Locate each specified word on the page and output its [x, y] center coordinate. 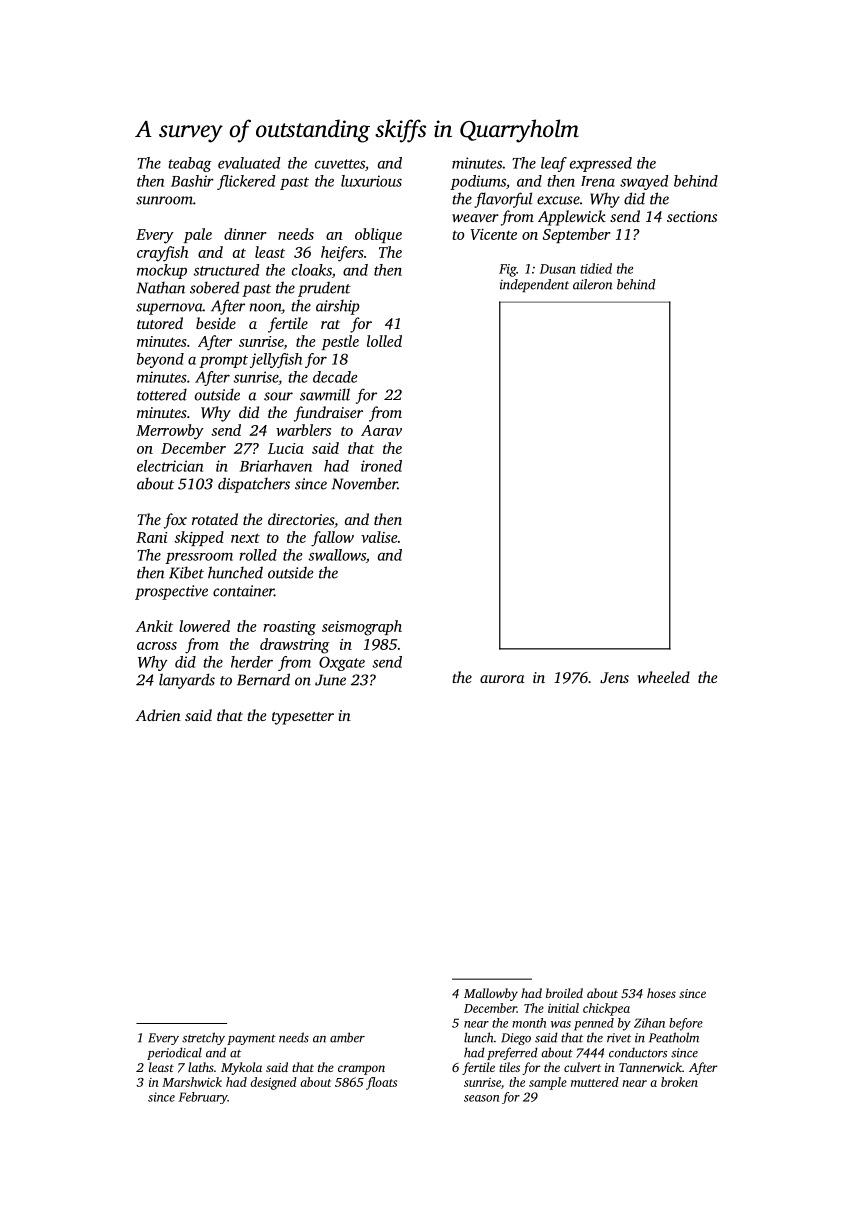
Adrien [158, 715]
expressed [601, 164]
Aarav [381, 430]
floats [381, 1083]
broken [679, 1082]
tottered [162, 394]
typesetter [303, 718]
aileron [592, 284]
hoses [661, 993]
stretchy [203, 1038]
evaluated [249, 163]
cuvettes [340, 164]
